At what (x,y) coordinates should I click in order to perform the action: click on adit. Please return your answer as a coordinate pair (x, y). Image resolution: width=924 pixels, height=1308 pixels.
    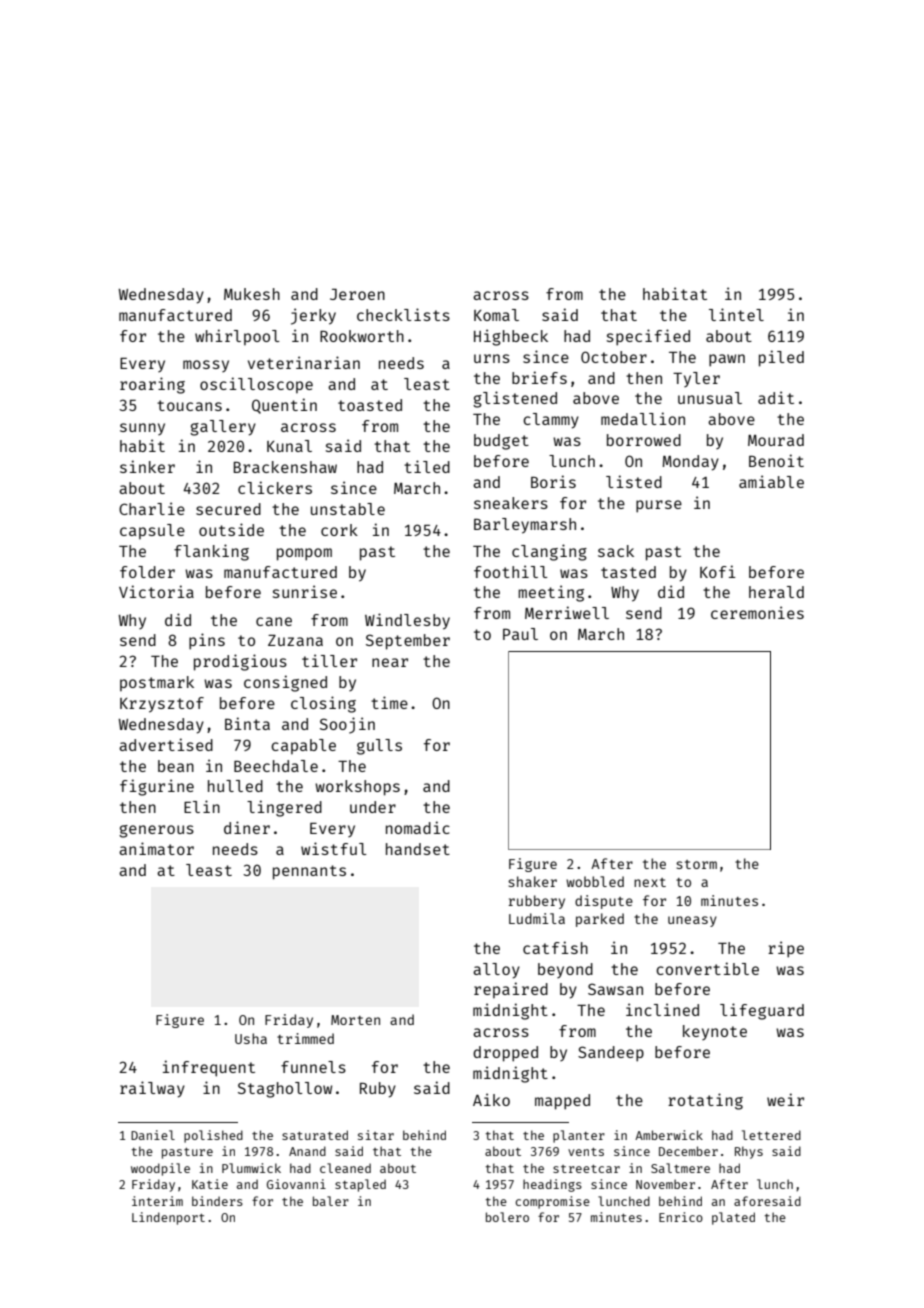
    Looking at the image, I should click on (776, 397).
